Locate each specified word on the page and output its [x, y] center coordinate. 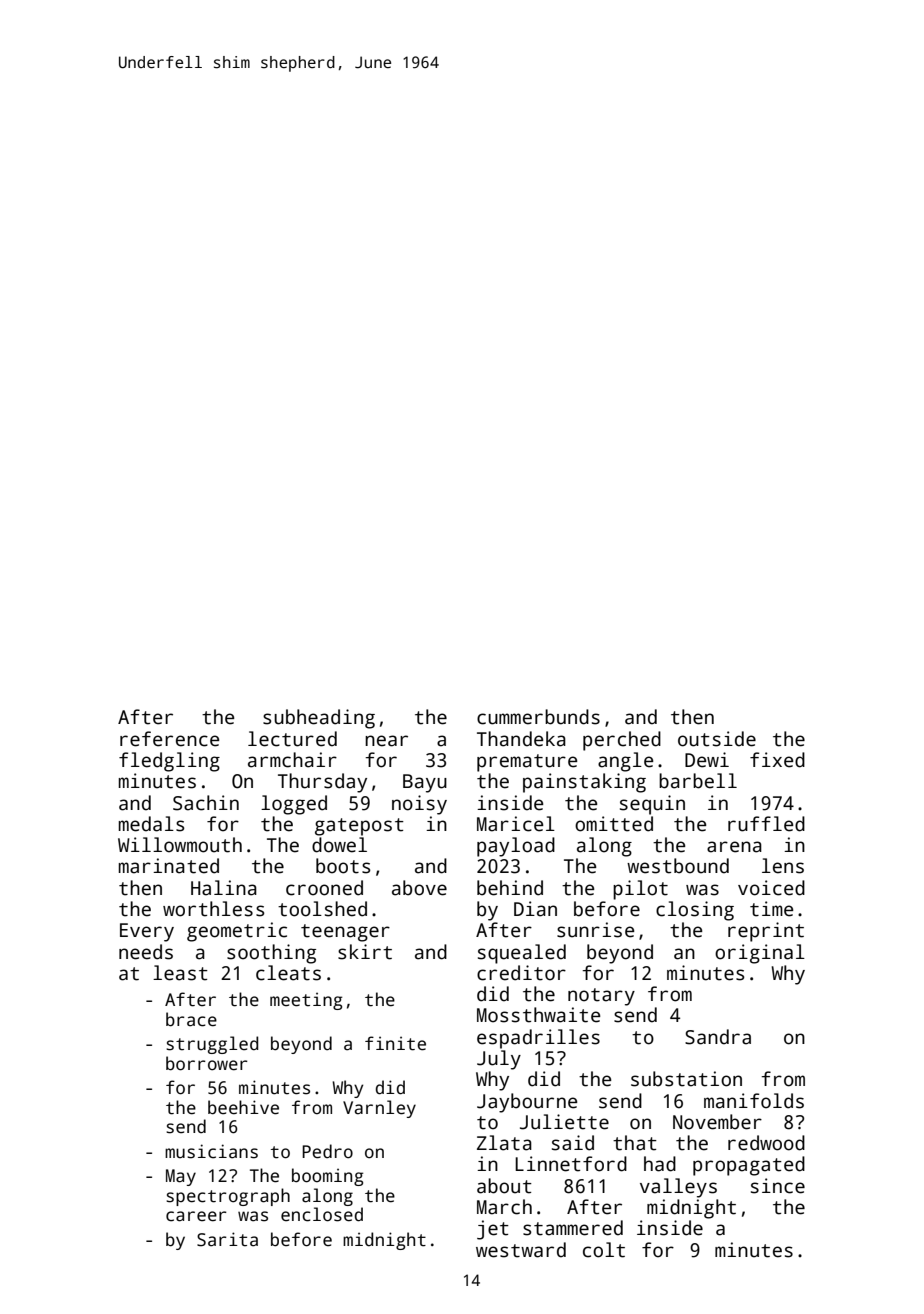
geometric [237, 932]
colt [604, 1250]
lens [783, 866]
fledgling [169, 762]
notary [601, 997]
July [499, 1060]
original [760, 954]
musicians [211, 1151]
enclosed [322, 1214]
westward [521, 1250]
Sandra [718, 1037]
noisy [419, 805]
